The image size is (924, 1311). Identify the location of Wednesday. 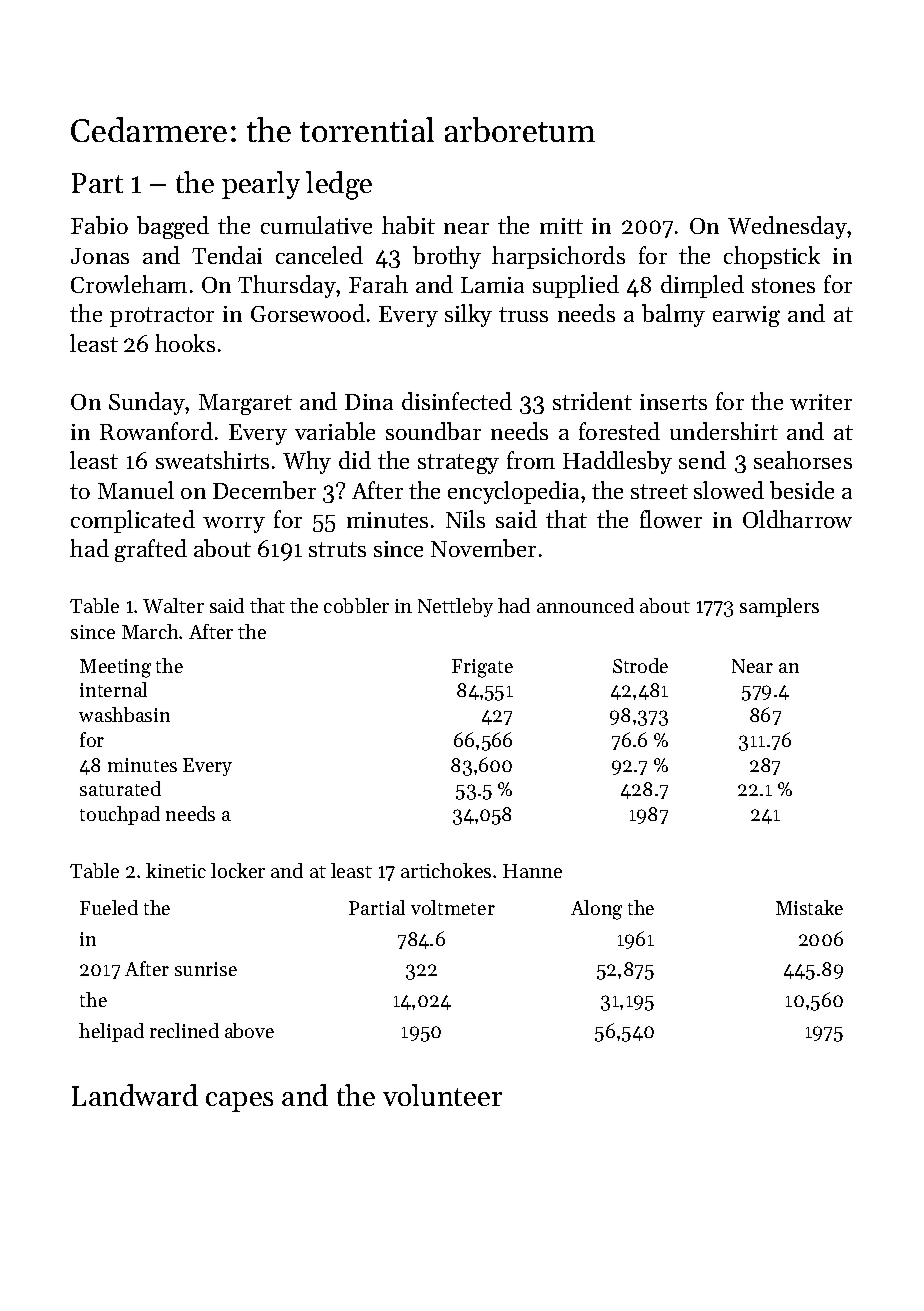
(788, 227).
